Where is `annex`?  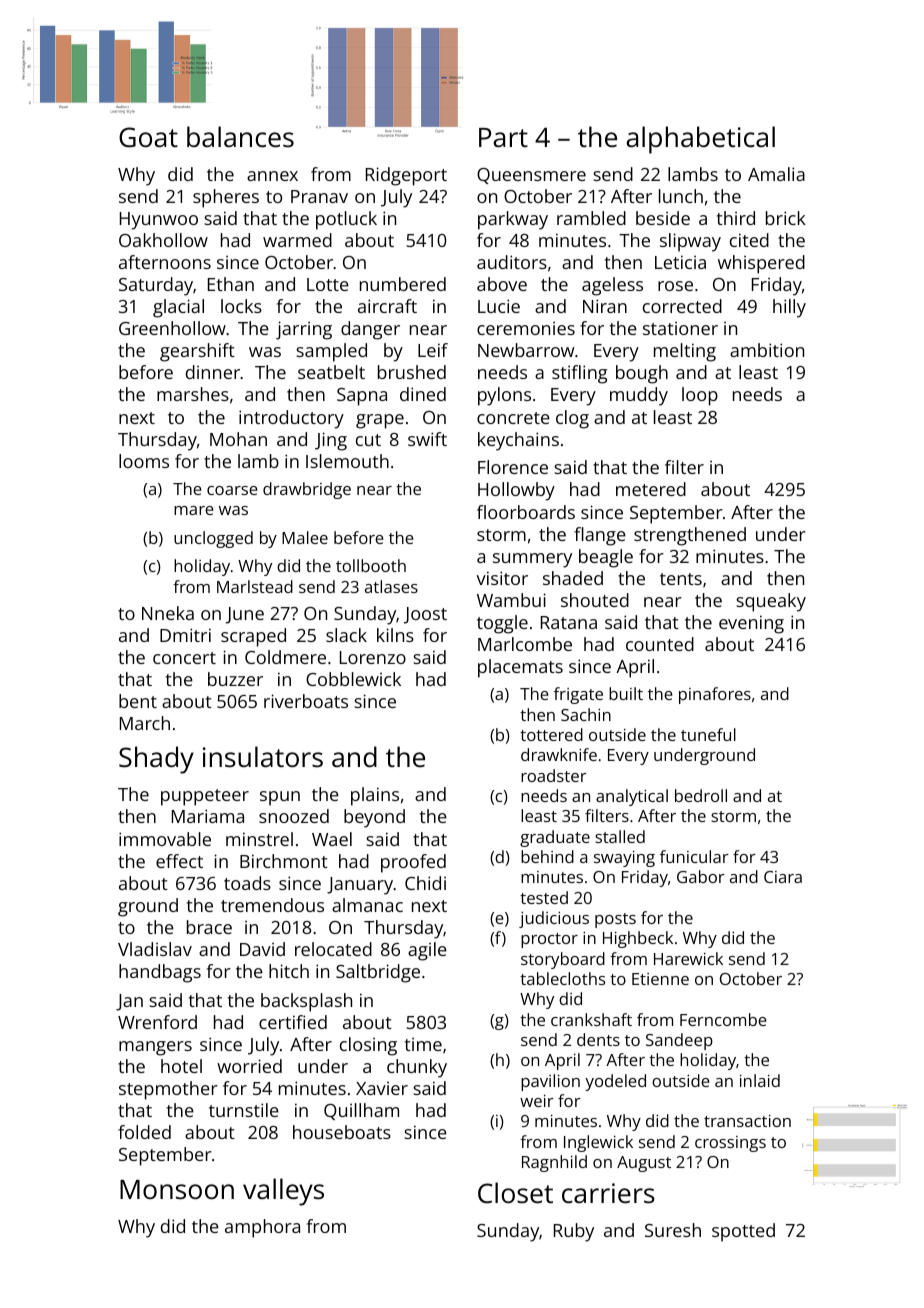
annex is located at coordinates (272, 176).
